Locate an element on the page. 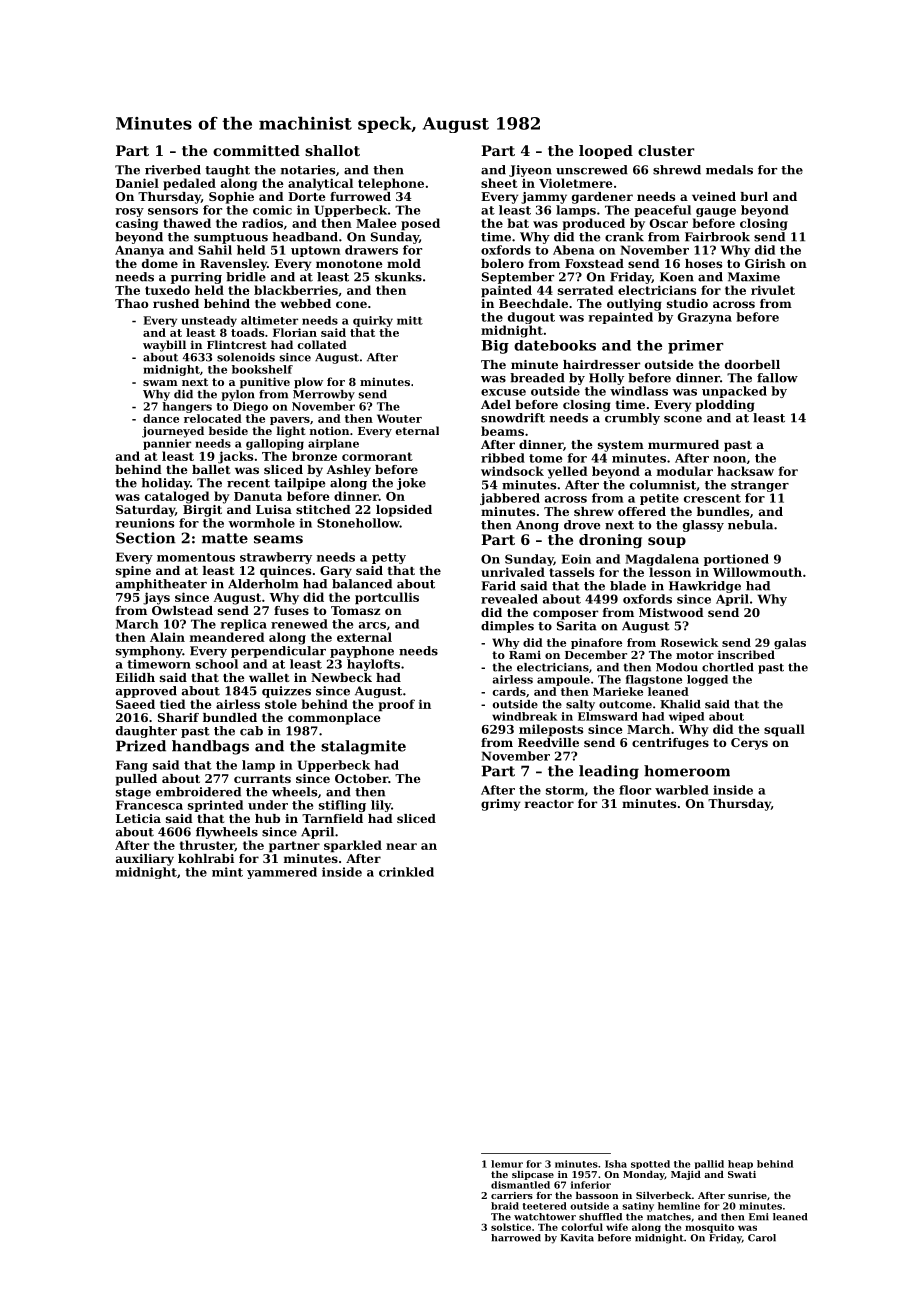  warbled is located at coordinates (682, 790).
